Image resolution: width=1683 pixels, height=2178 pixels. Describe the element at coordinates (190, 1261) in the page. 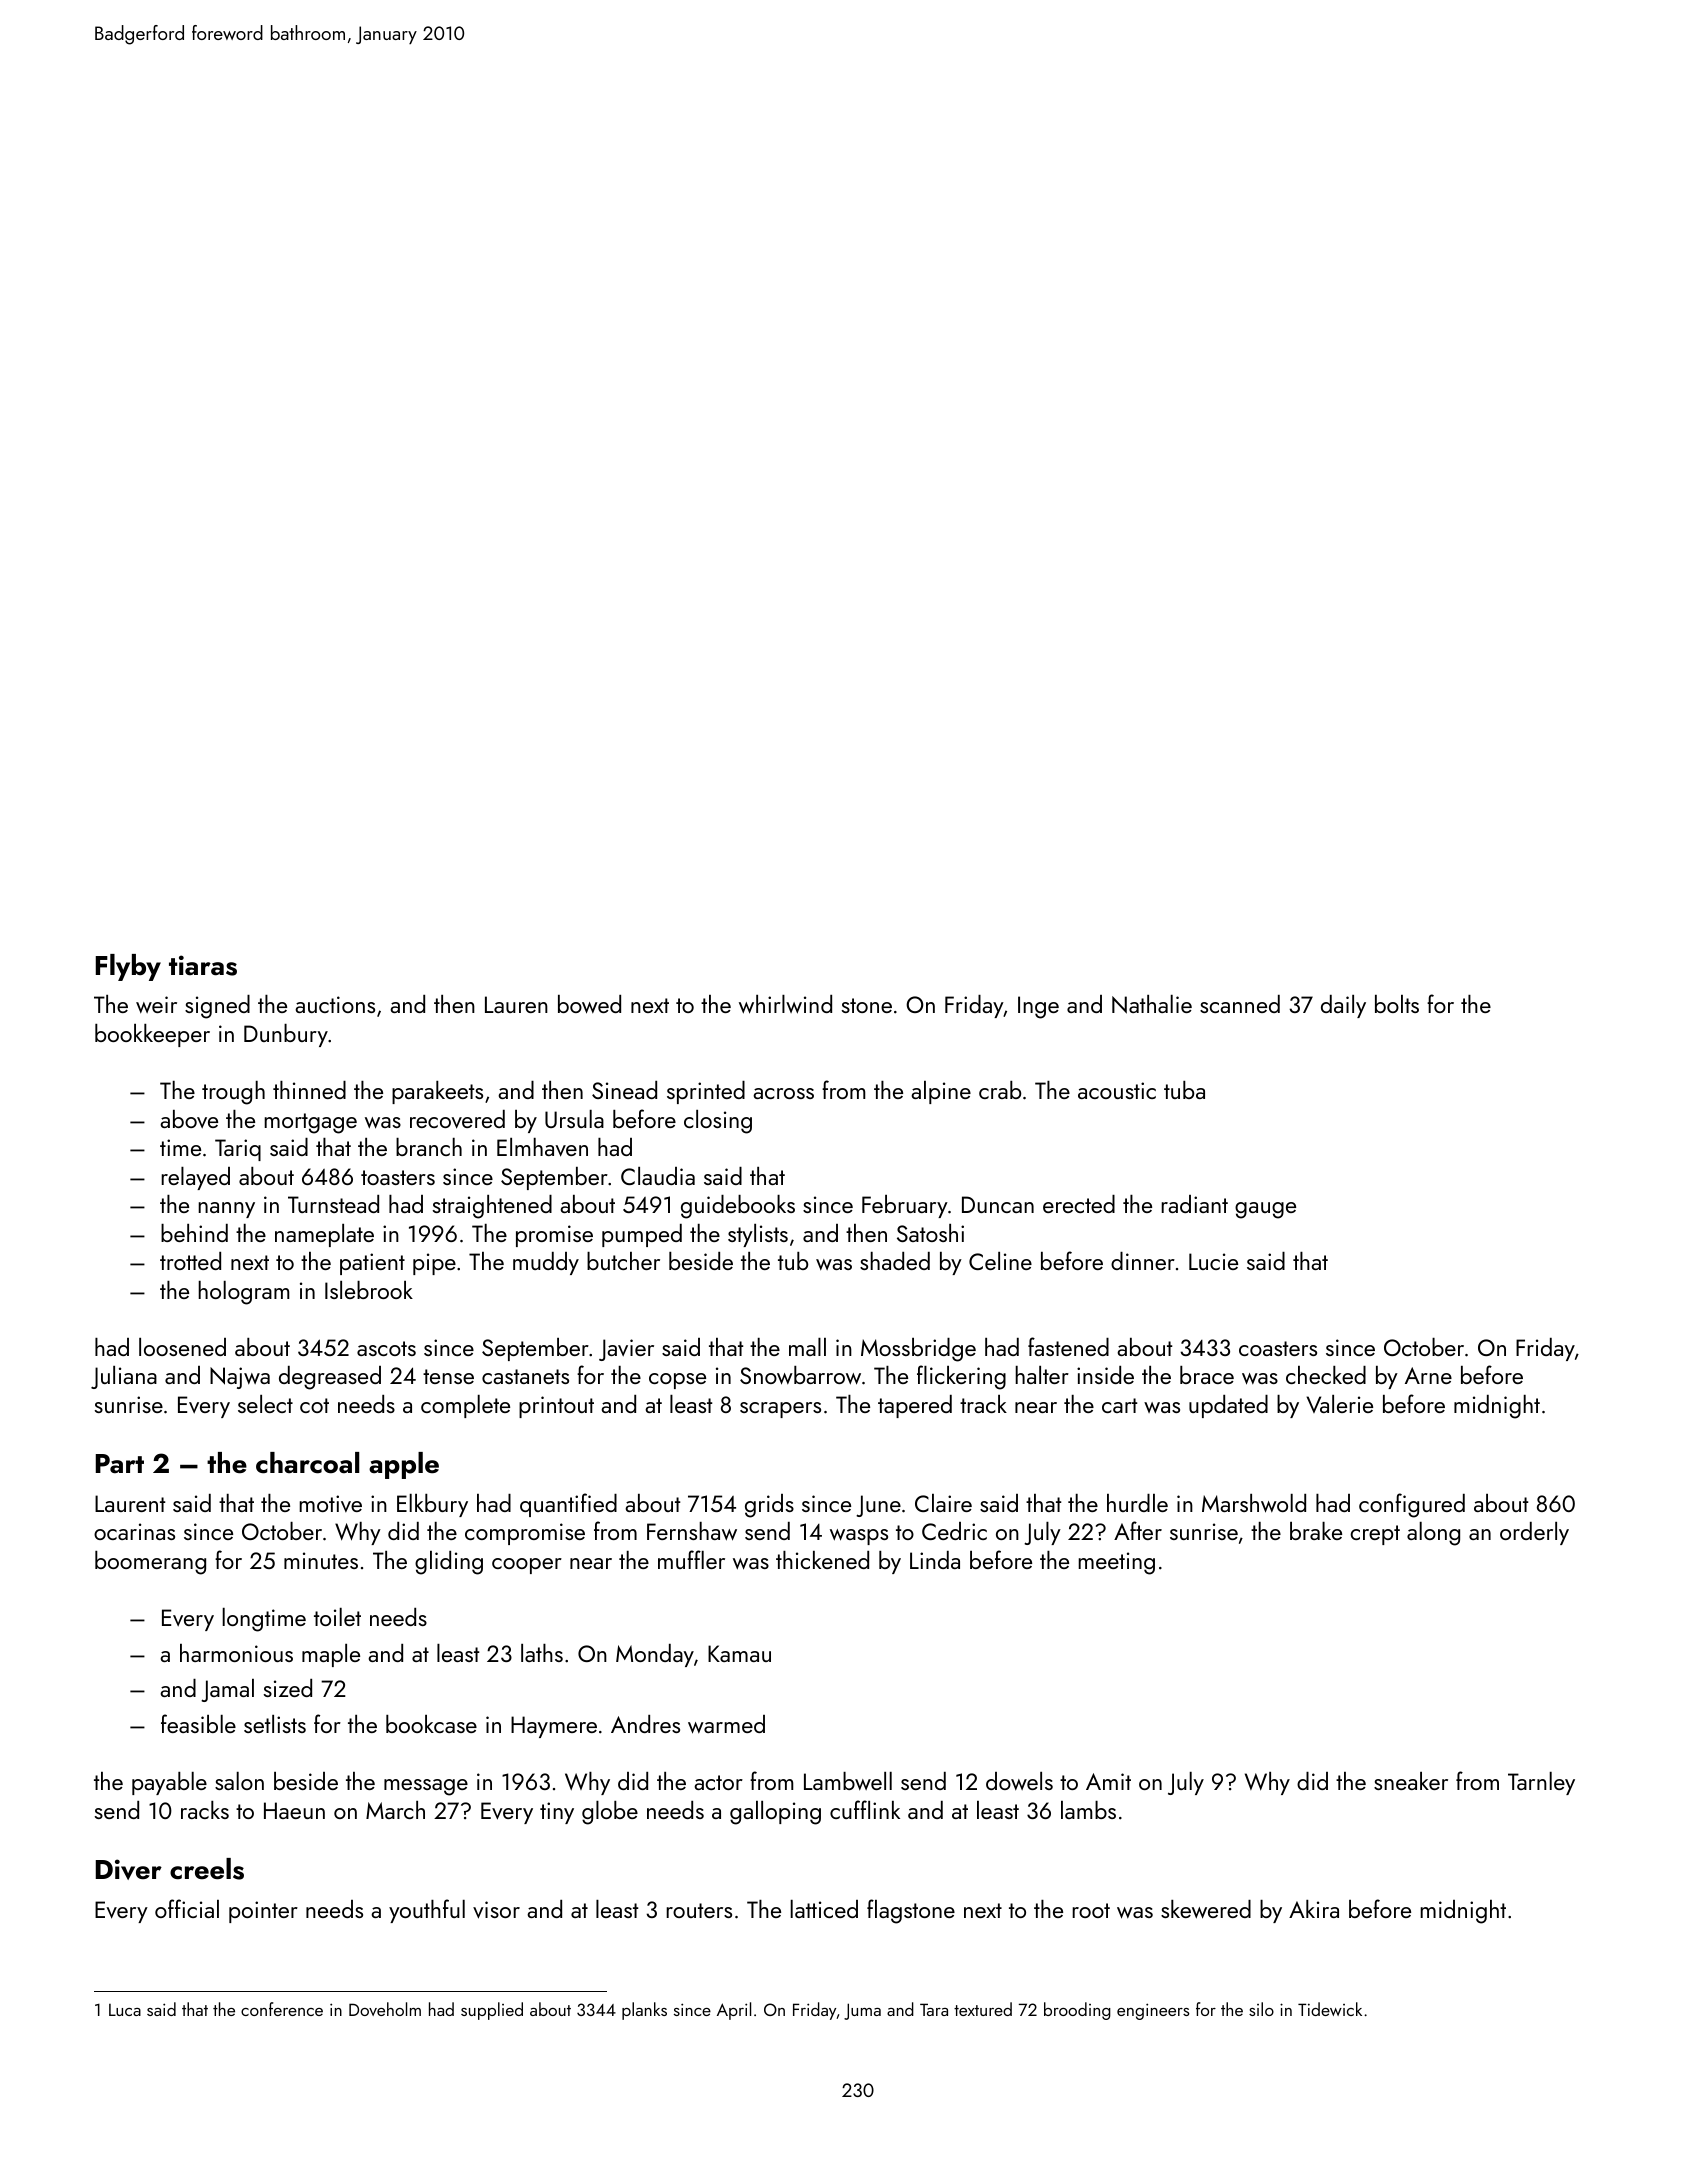

I see `trotted` at that location.
